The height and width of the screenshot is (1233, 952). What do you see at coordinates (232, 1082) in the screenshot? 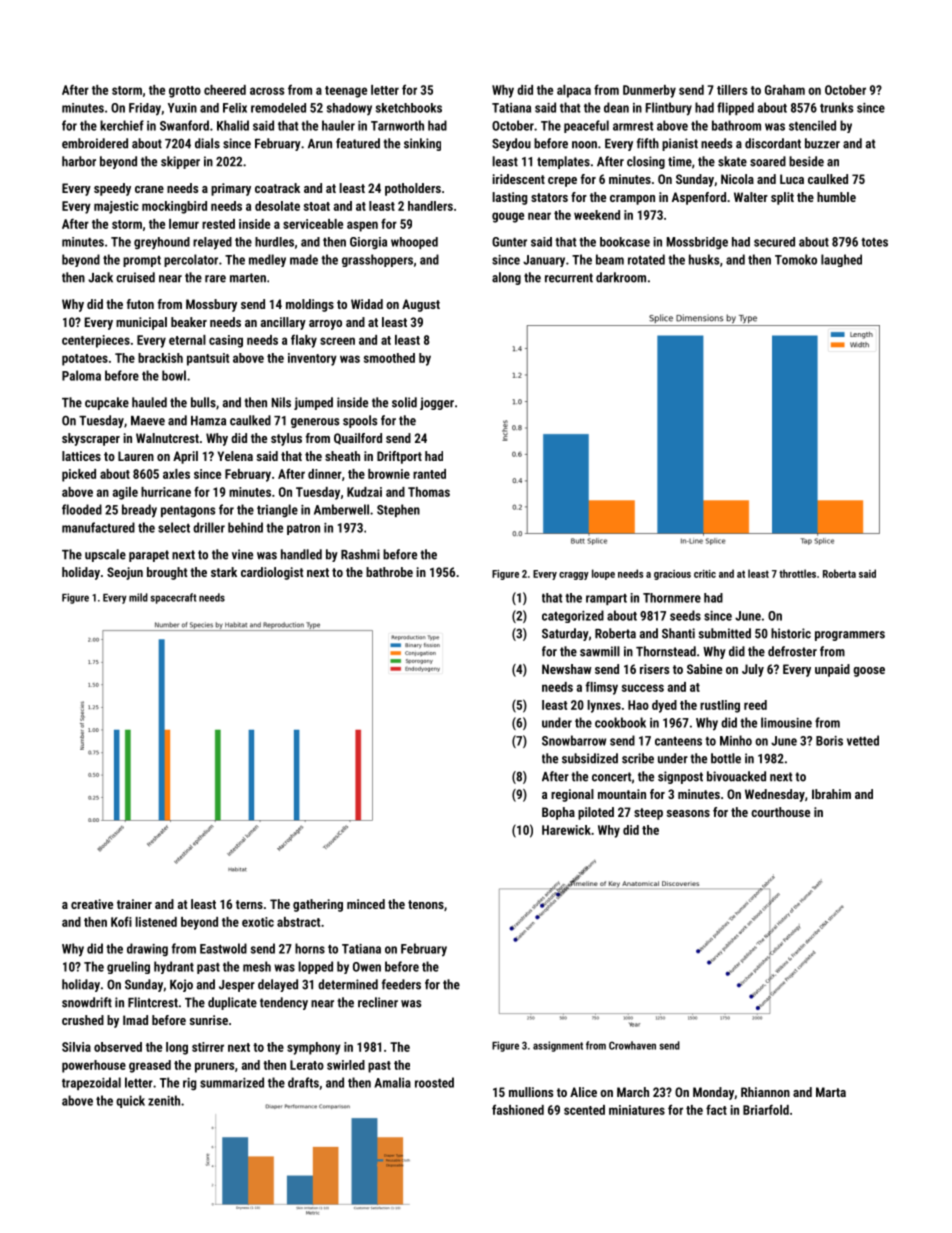
I see `summarized` at bounding box center [232, 1082].
